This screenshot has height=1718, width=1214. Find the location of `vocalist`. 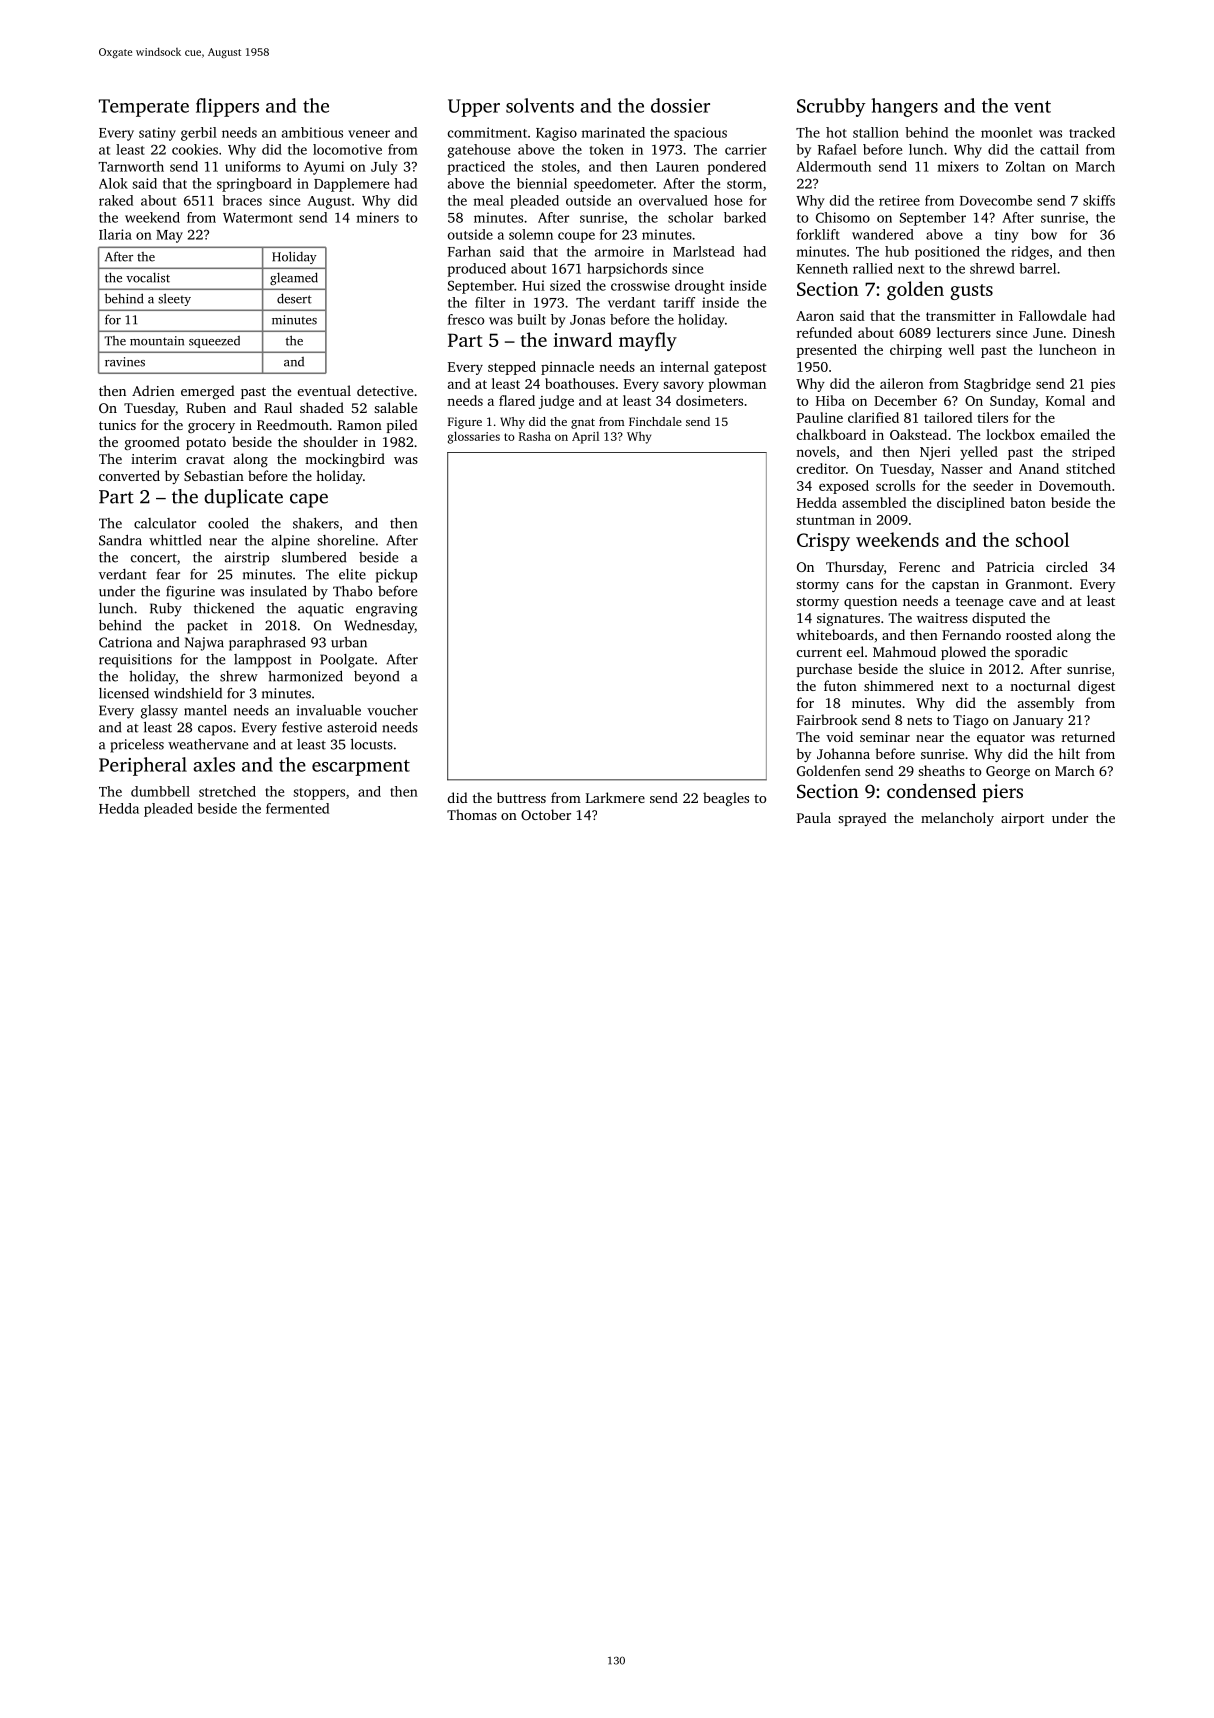

vocalist is located at coordinates (148, 278).
